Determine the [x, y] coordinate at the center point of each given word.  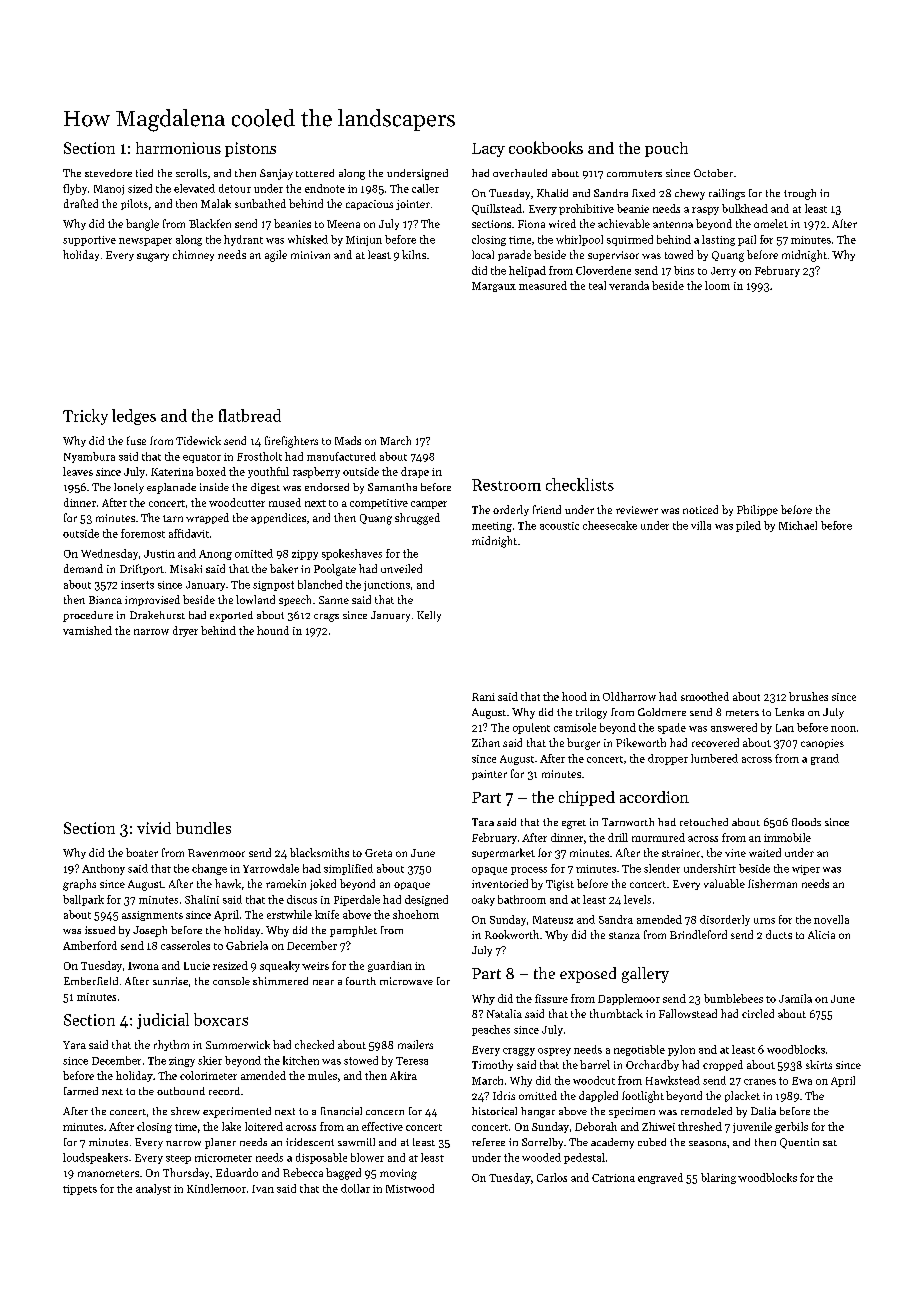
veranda [629, 285]
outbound [181, 1091]
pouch [666, 149]
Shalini [202, 899]
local [483, 254]
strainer [681, 853]
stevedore [108, 173]
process [529, 871]
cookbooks [546, 147]
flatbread [250, 415]
